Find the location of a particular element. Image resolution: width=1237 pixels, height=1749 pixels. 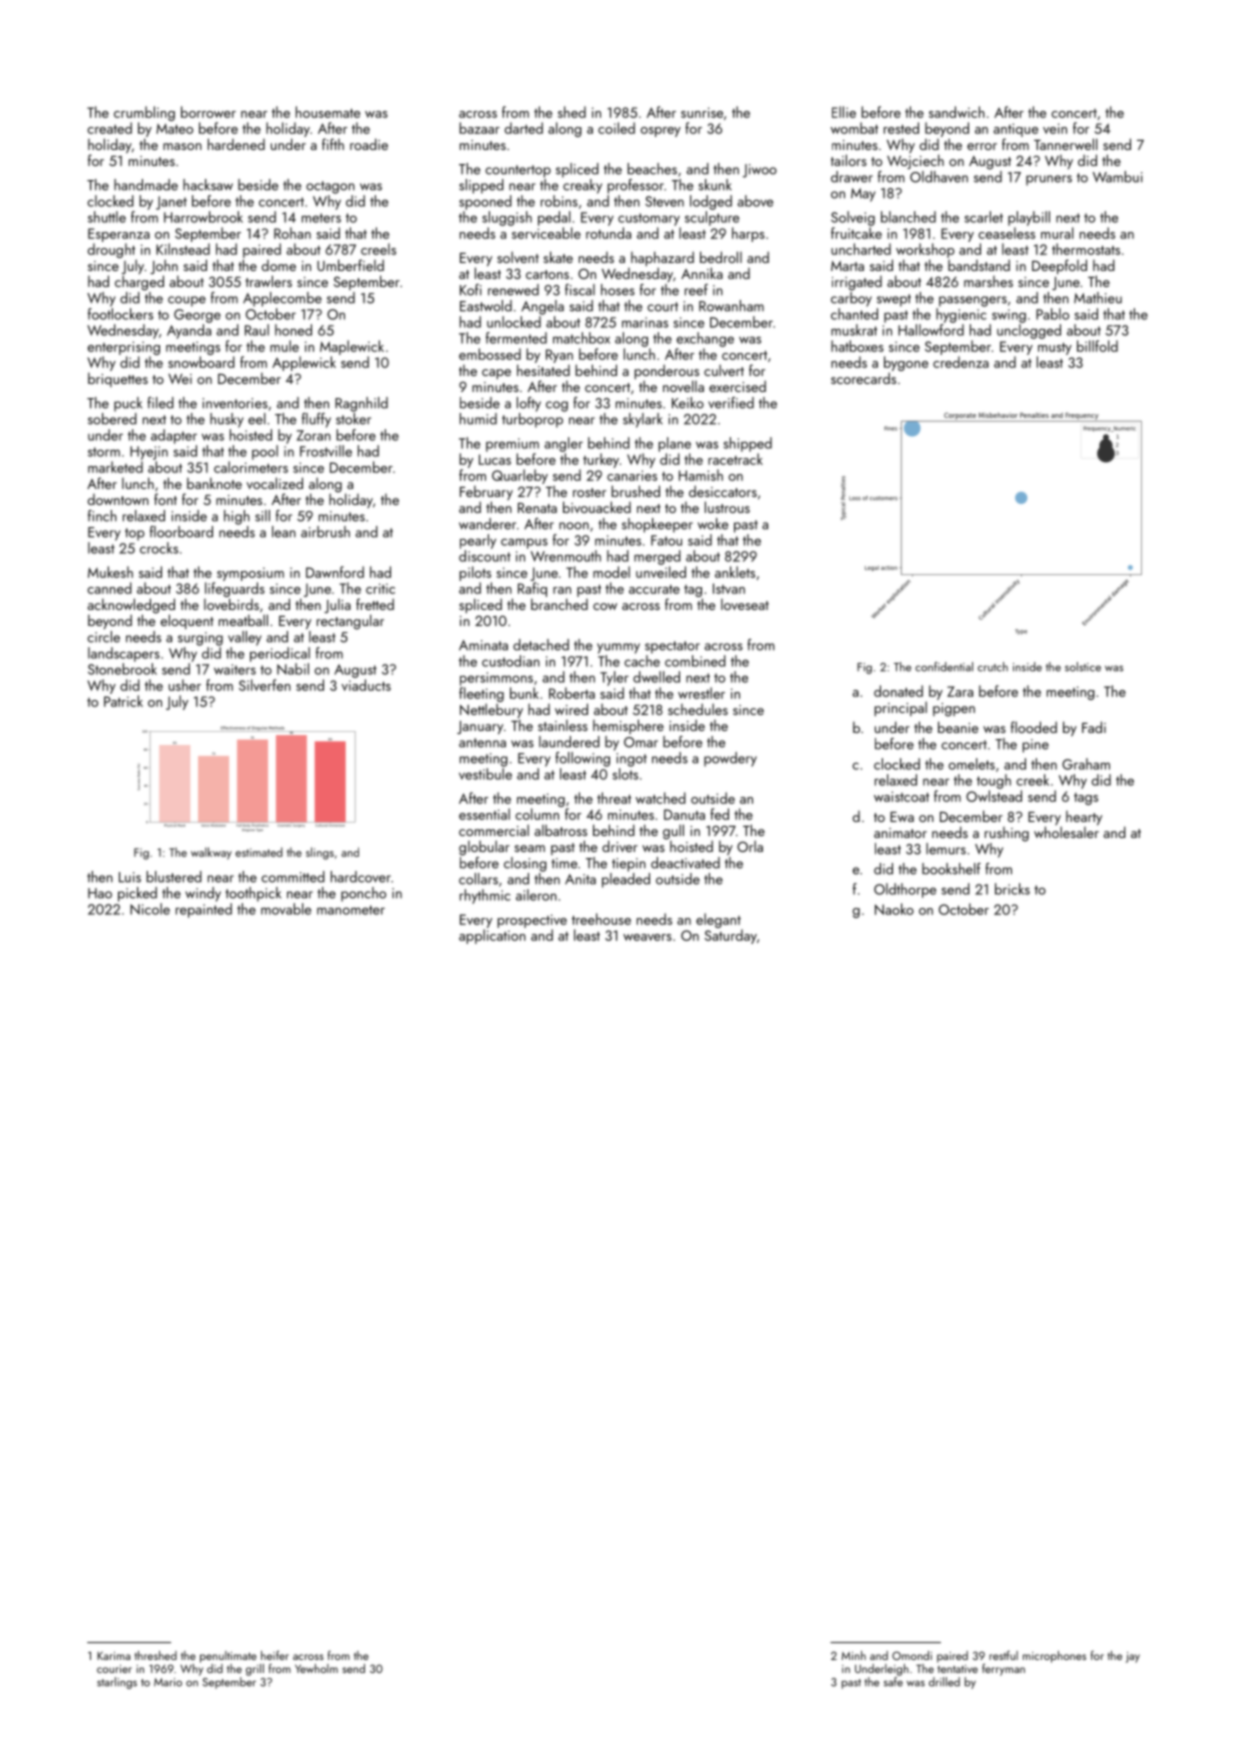

Wrenmouth is located at coordinates (566, 556).
